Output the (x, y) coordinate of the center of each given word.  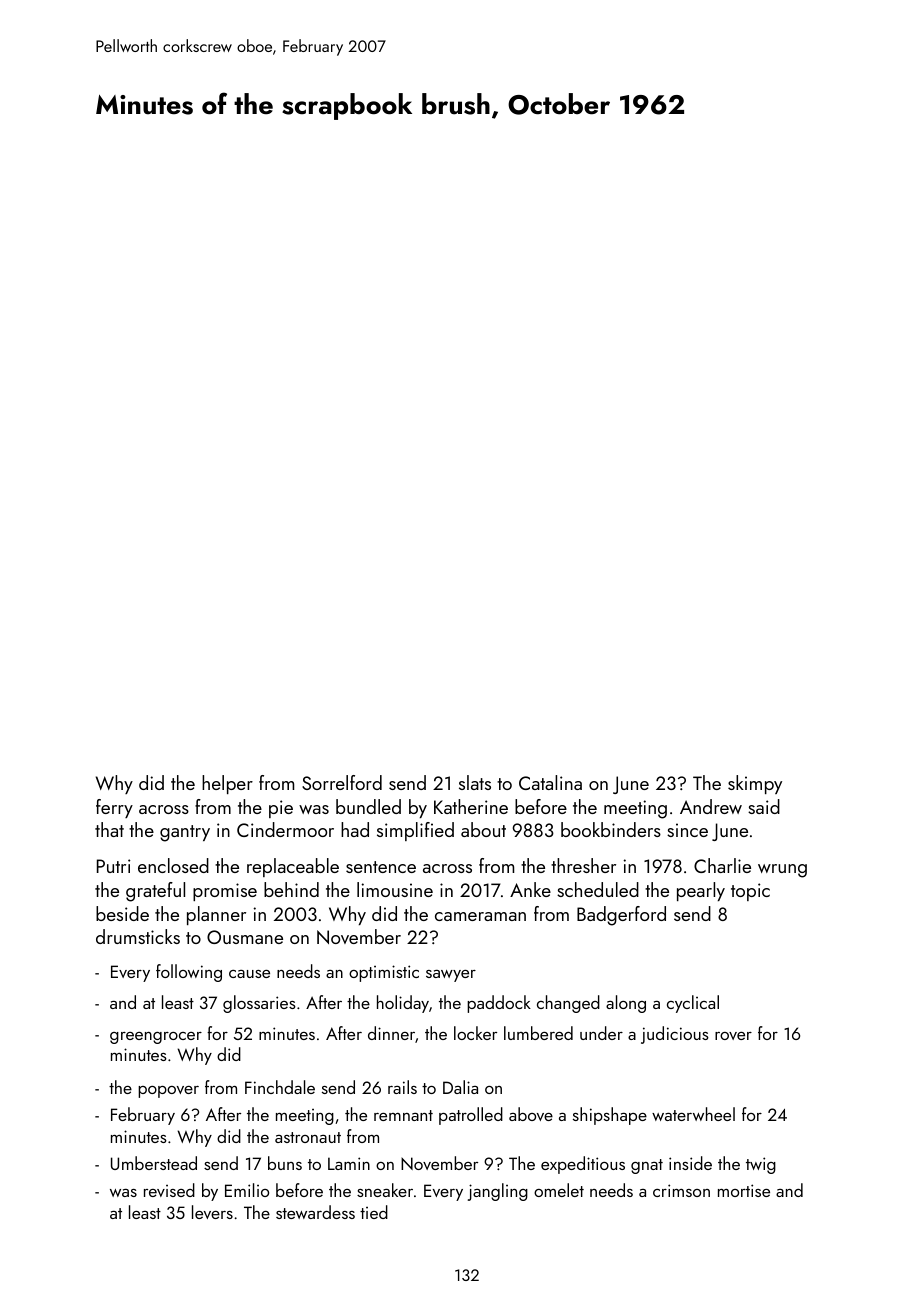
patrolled (471, 1116)
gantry (185, 833)
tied (374, 1212)
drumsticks (138, 936)
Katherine (471, 806)
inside (690, 1163)
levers (212, 1212)
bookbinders (611, 829)
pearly (701, 891)
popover (168, 1092)
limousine (395, 889)
